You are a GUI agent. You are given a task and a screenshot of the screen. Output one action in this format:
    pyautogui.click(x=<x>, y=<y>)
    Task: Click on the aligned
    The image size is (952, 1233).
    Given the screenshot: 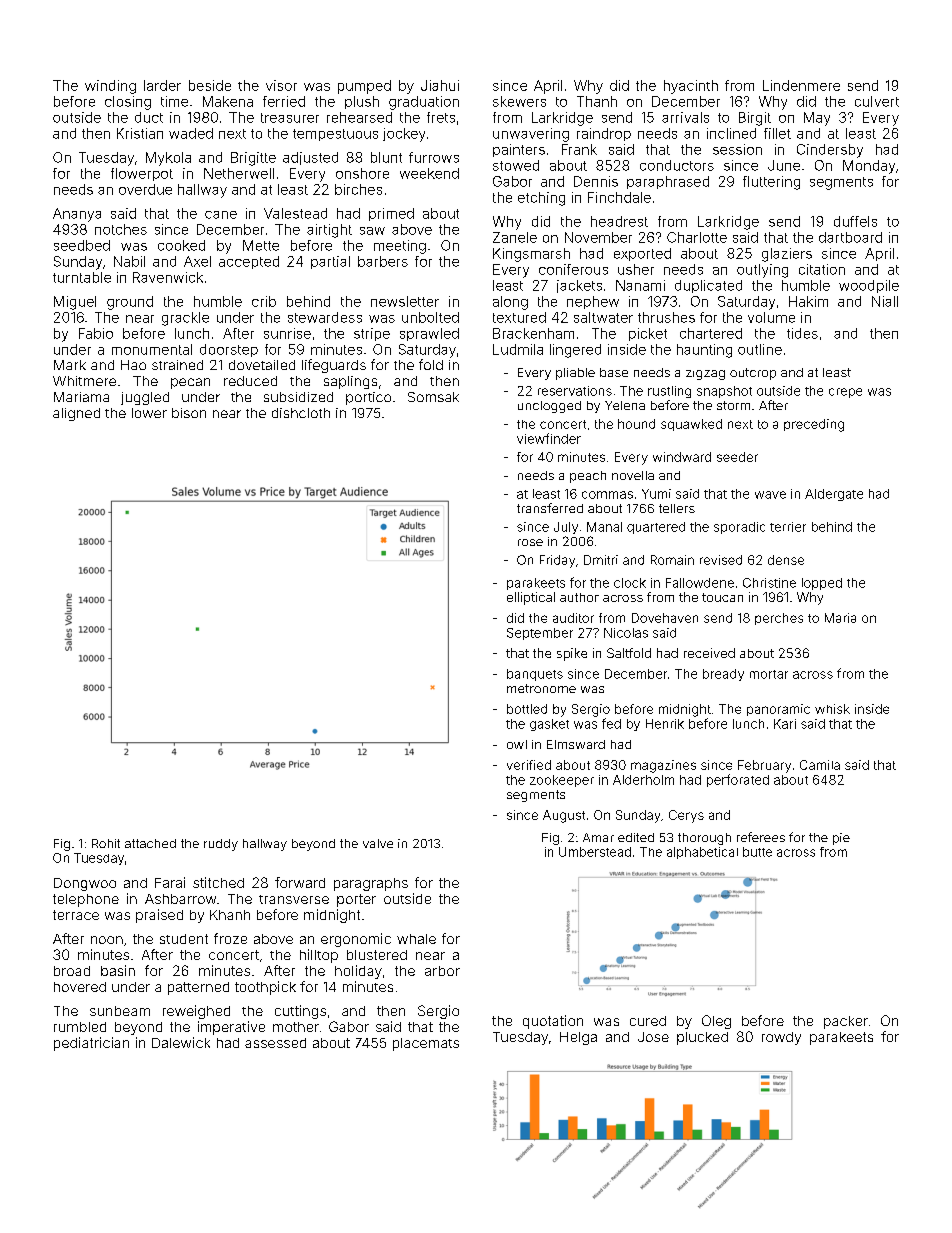 What is the action you would take?
    pyautogui.click(x=76, y=414)
